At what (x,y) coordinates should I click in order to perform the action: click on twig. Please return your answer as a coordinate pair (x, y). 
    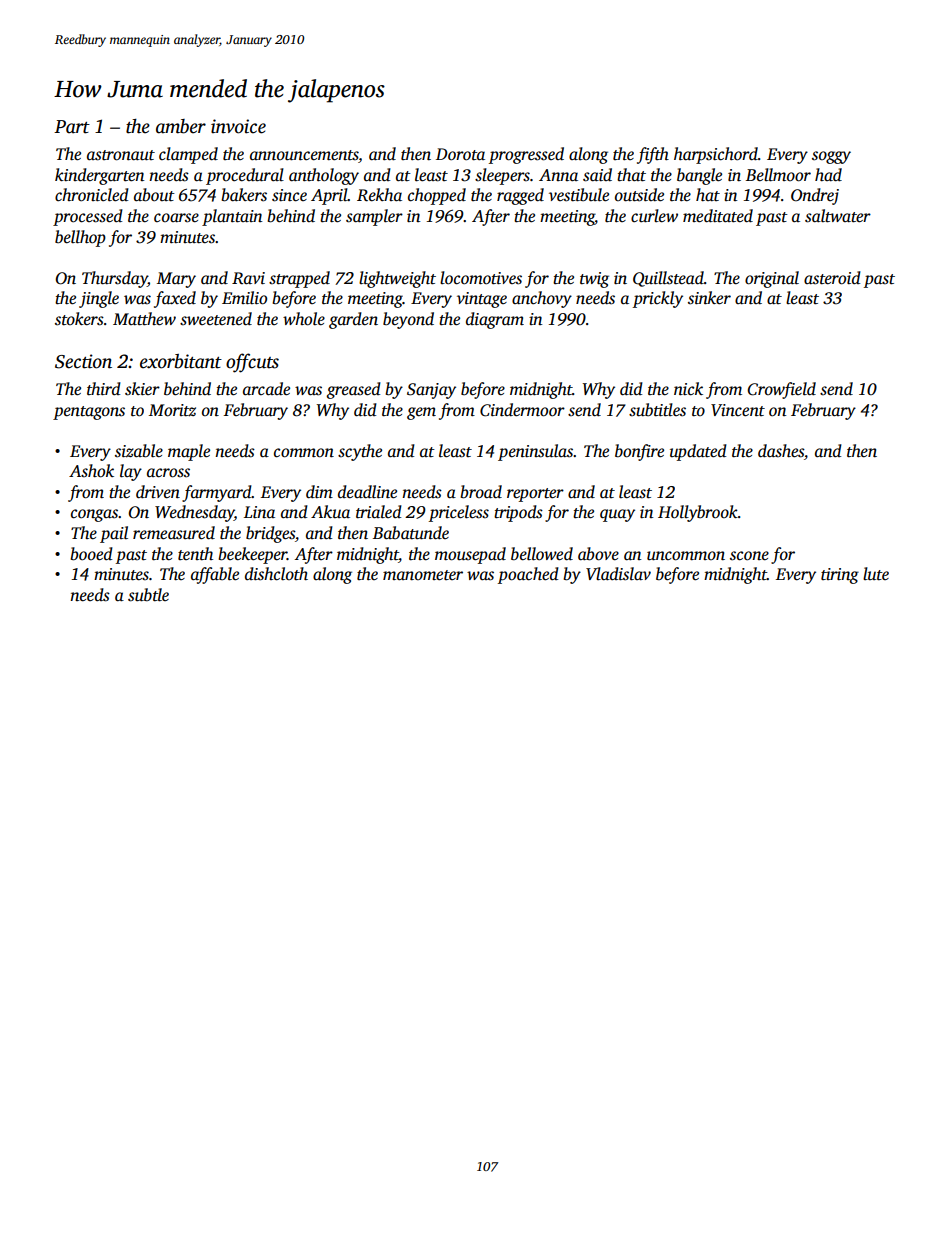
    Looking at the image, I should click on (594, 280).
